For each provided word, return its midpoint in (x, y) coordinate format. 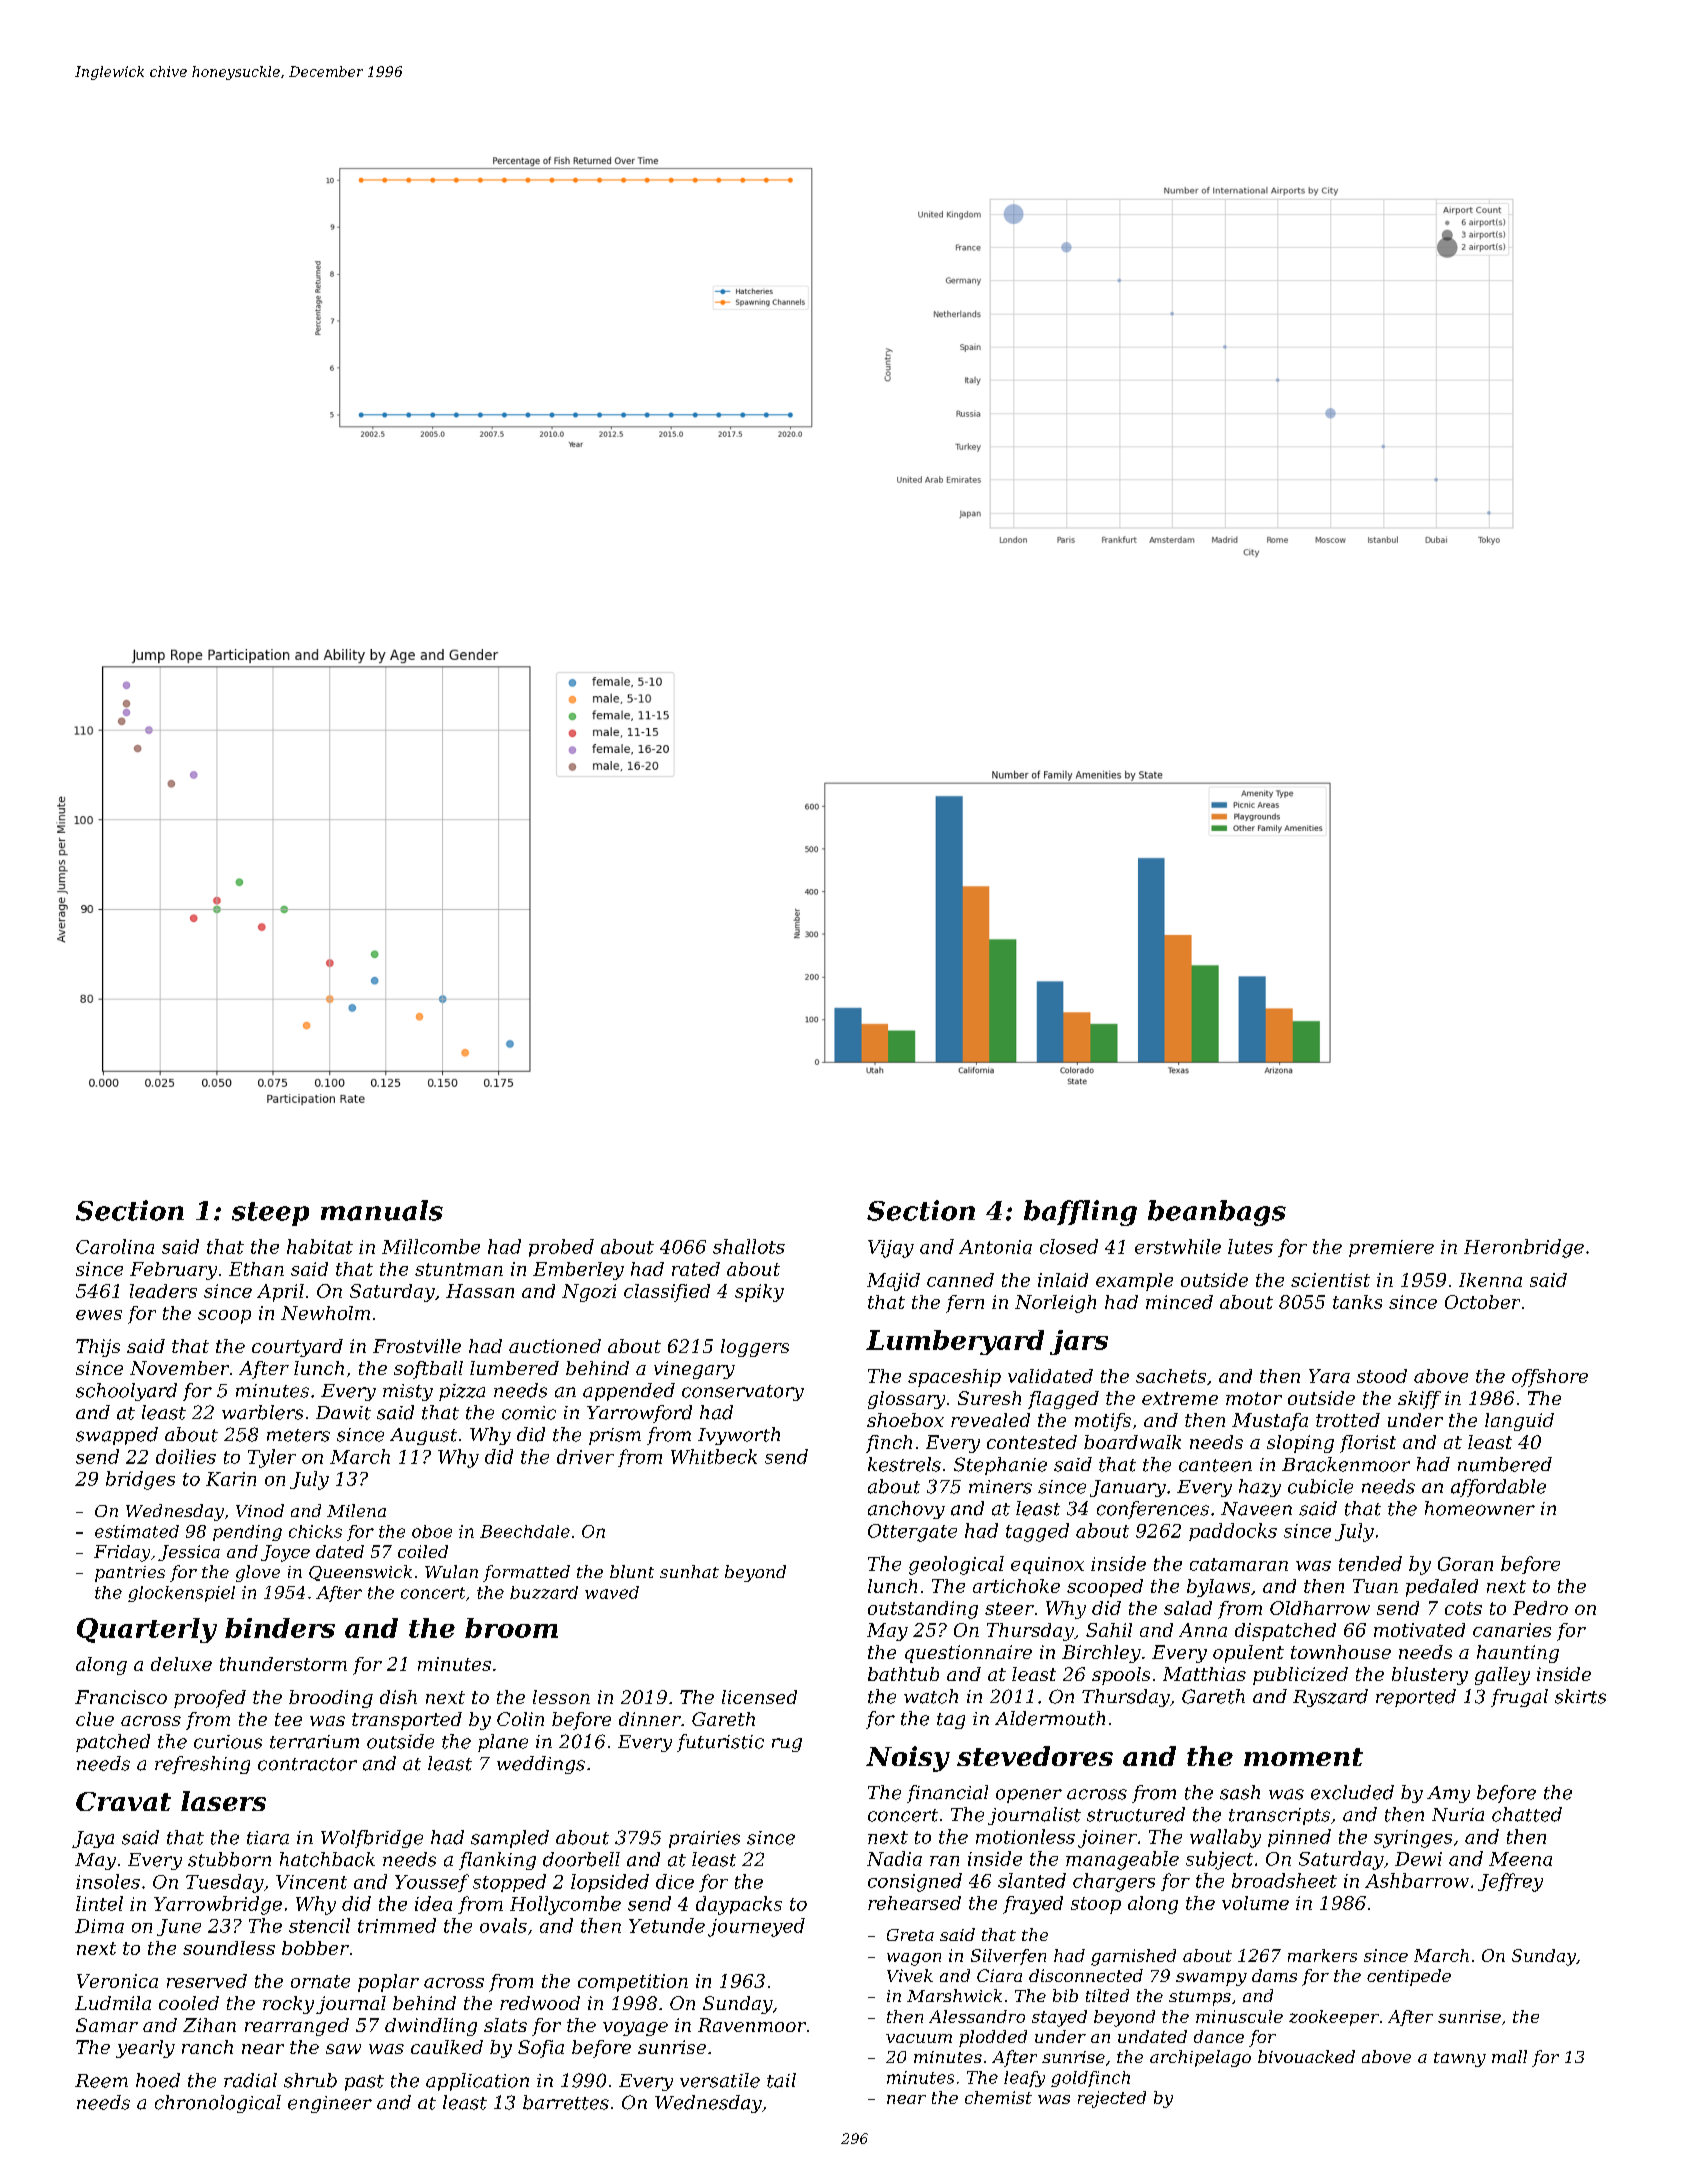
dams (1274, 1975)
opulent (1248, 1654)
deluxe (181, 1664)
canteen (1215, 1465)
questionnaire (968, 1654)
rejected (1112, 2099)
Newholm (325, 1313)
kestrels (904, 1464)
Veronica (117, 1981)
